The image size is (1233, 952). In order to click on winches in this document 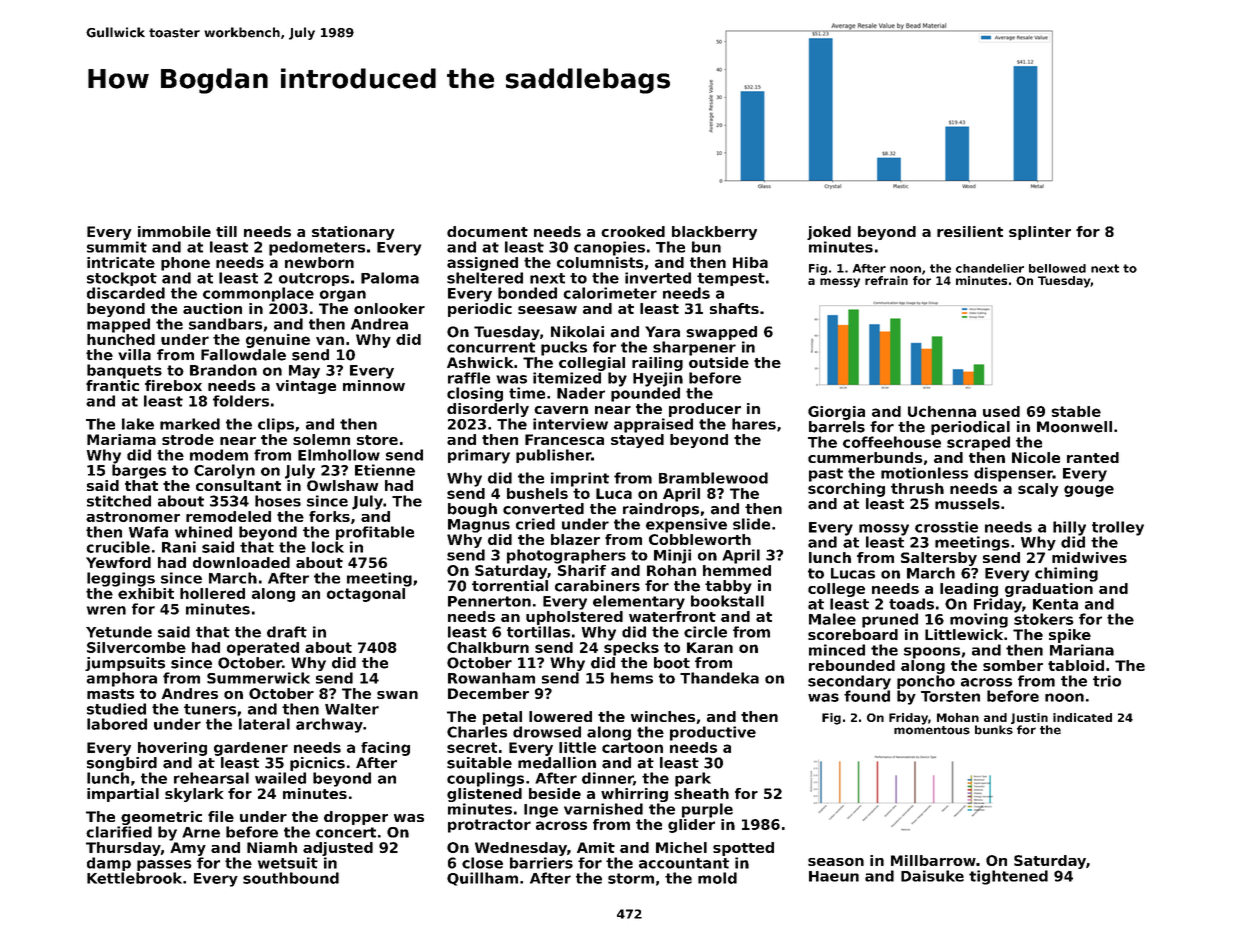, I will do `click(663, 716)`.
